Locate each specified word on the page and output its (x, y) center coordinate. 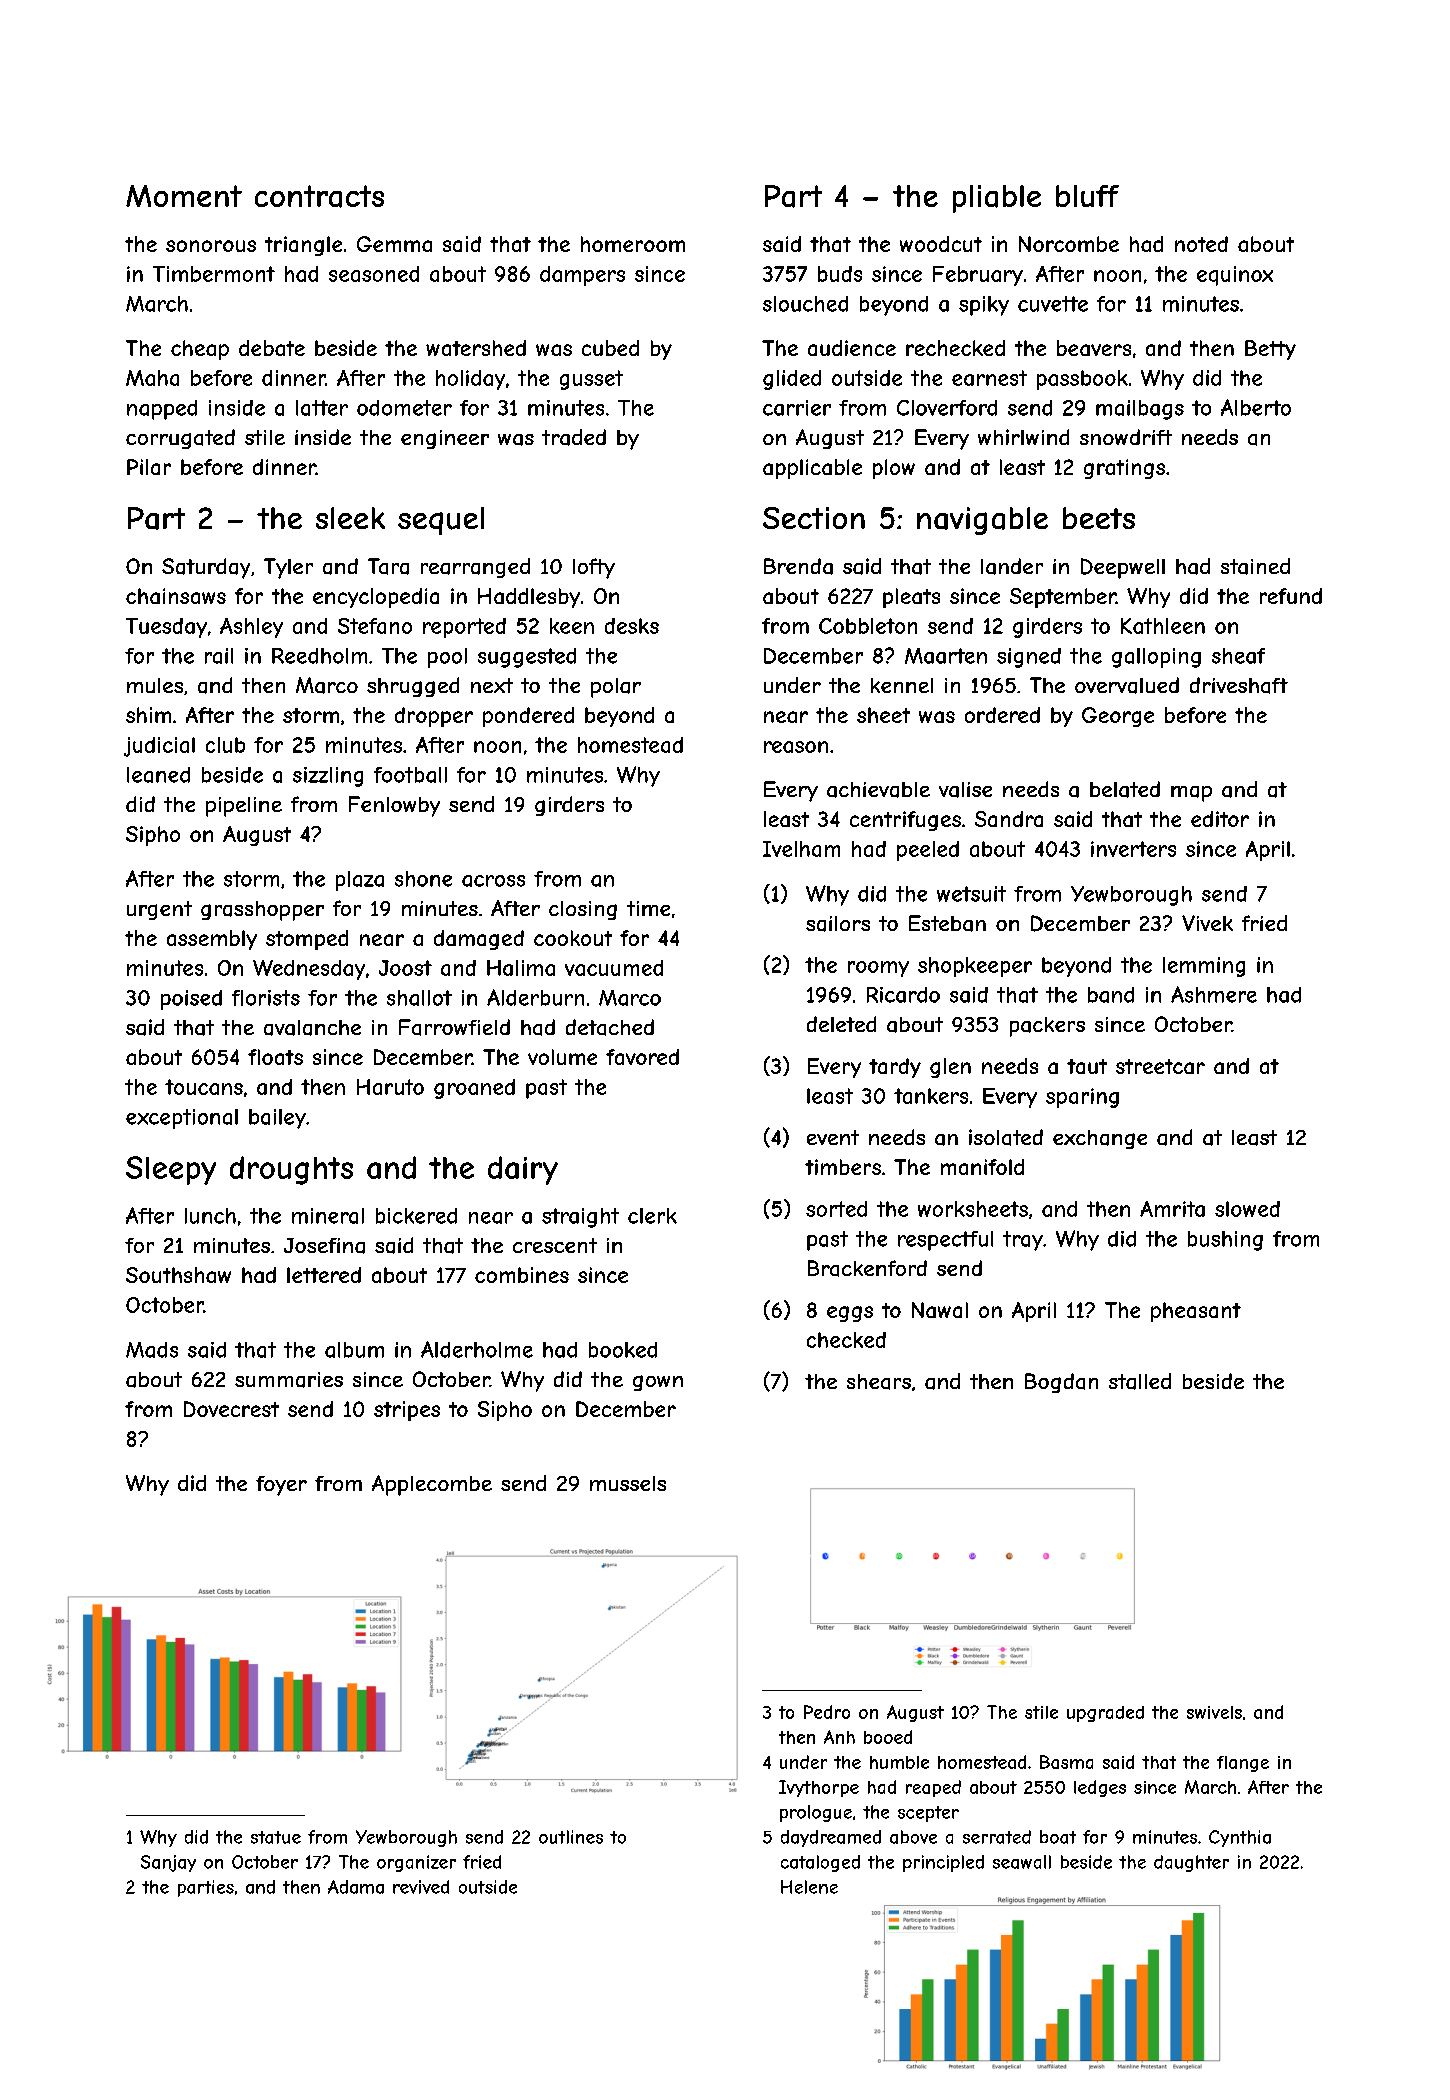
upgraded (1105, 1714)
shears (879, 1382)
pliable (997, 199)
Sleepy (171, 1170)
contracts (319, 196)
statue (276, 1837)
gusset (591, 380)
